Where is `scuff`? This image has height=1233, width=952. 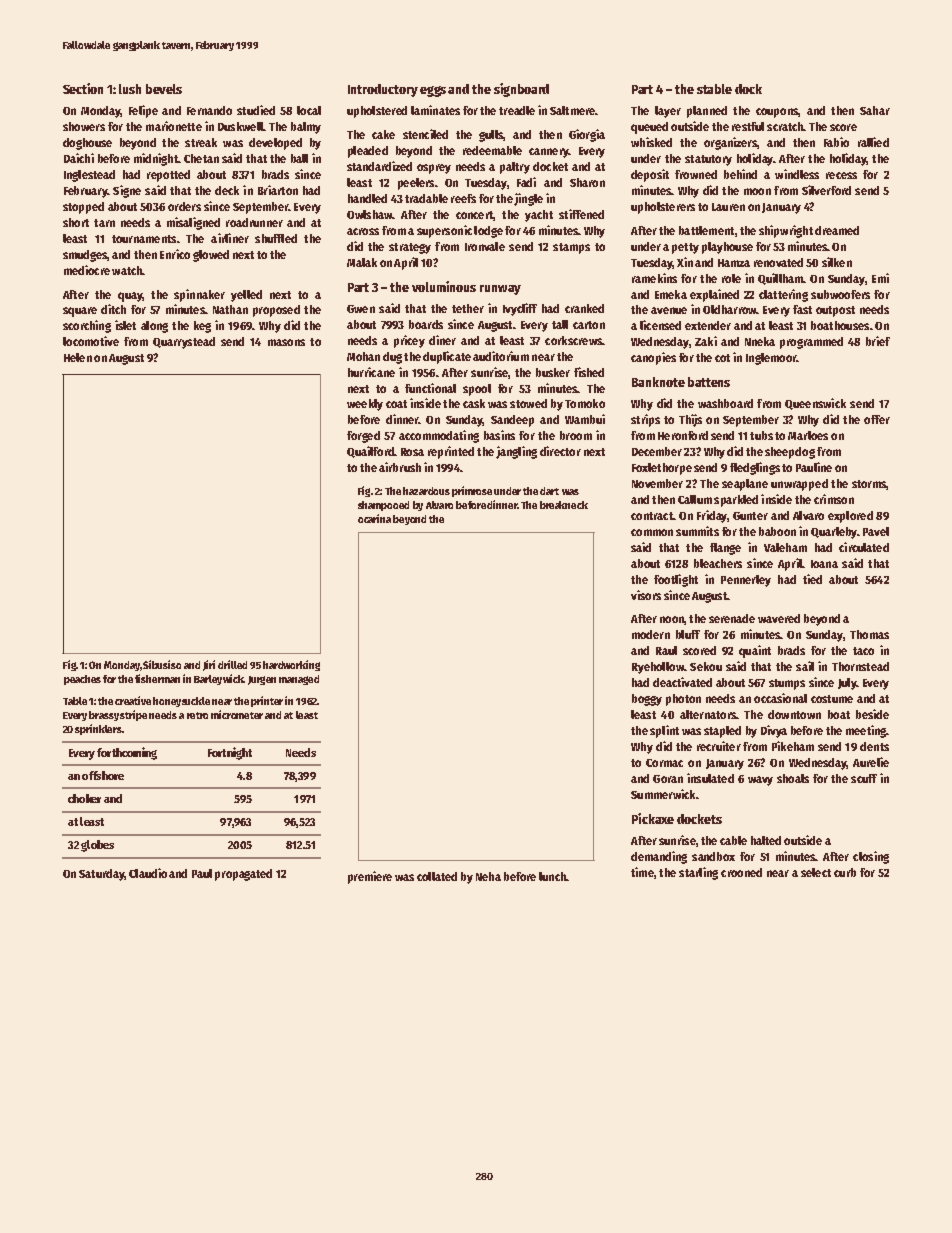
scuff is located at coordinates (864, 778).
